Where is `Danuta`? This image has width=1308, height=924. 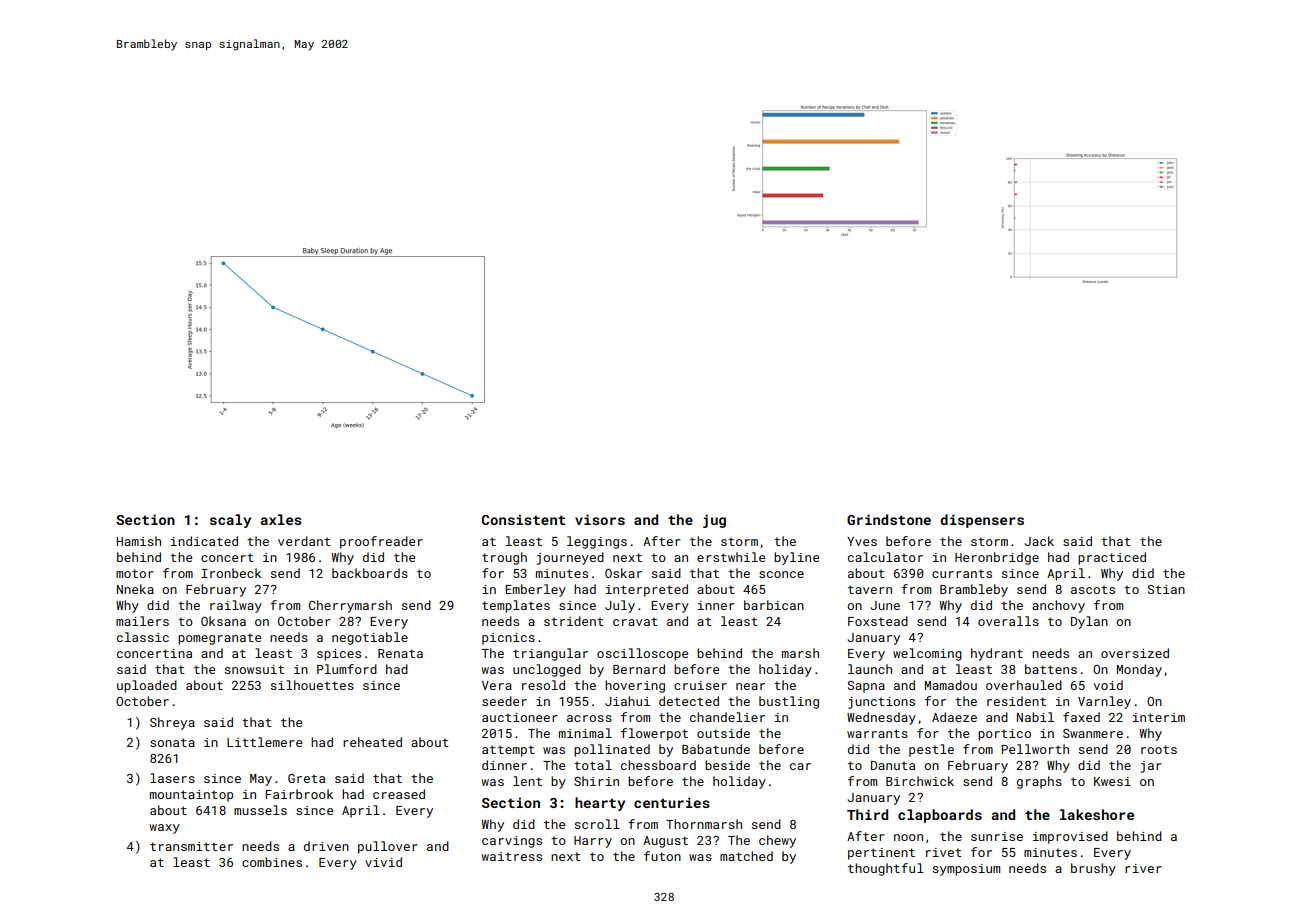 Danuta is located at coordinates (893, 765).
